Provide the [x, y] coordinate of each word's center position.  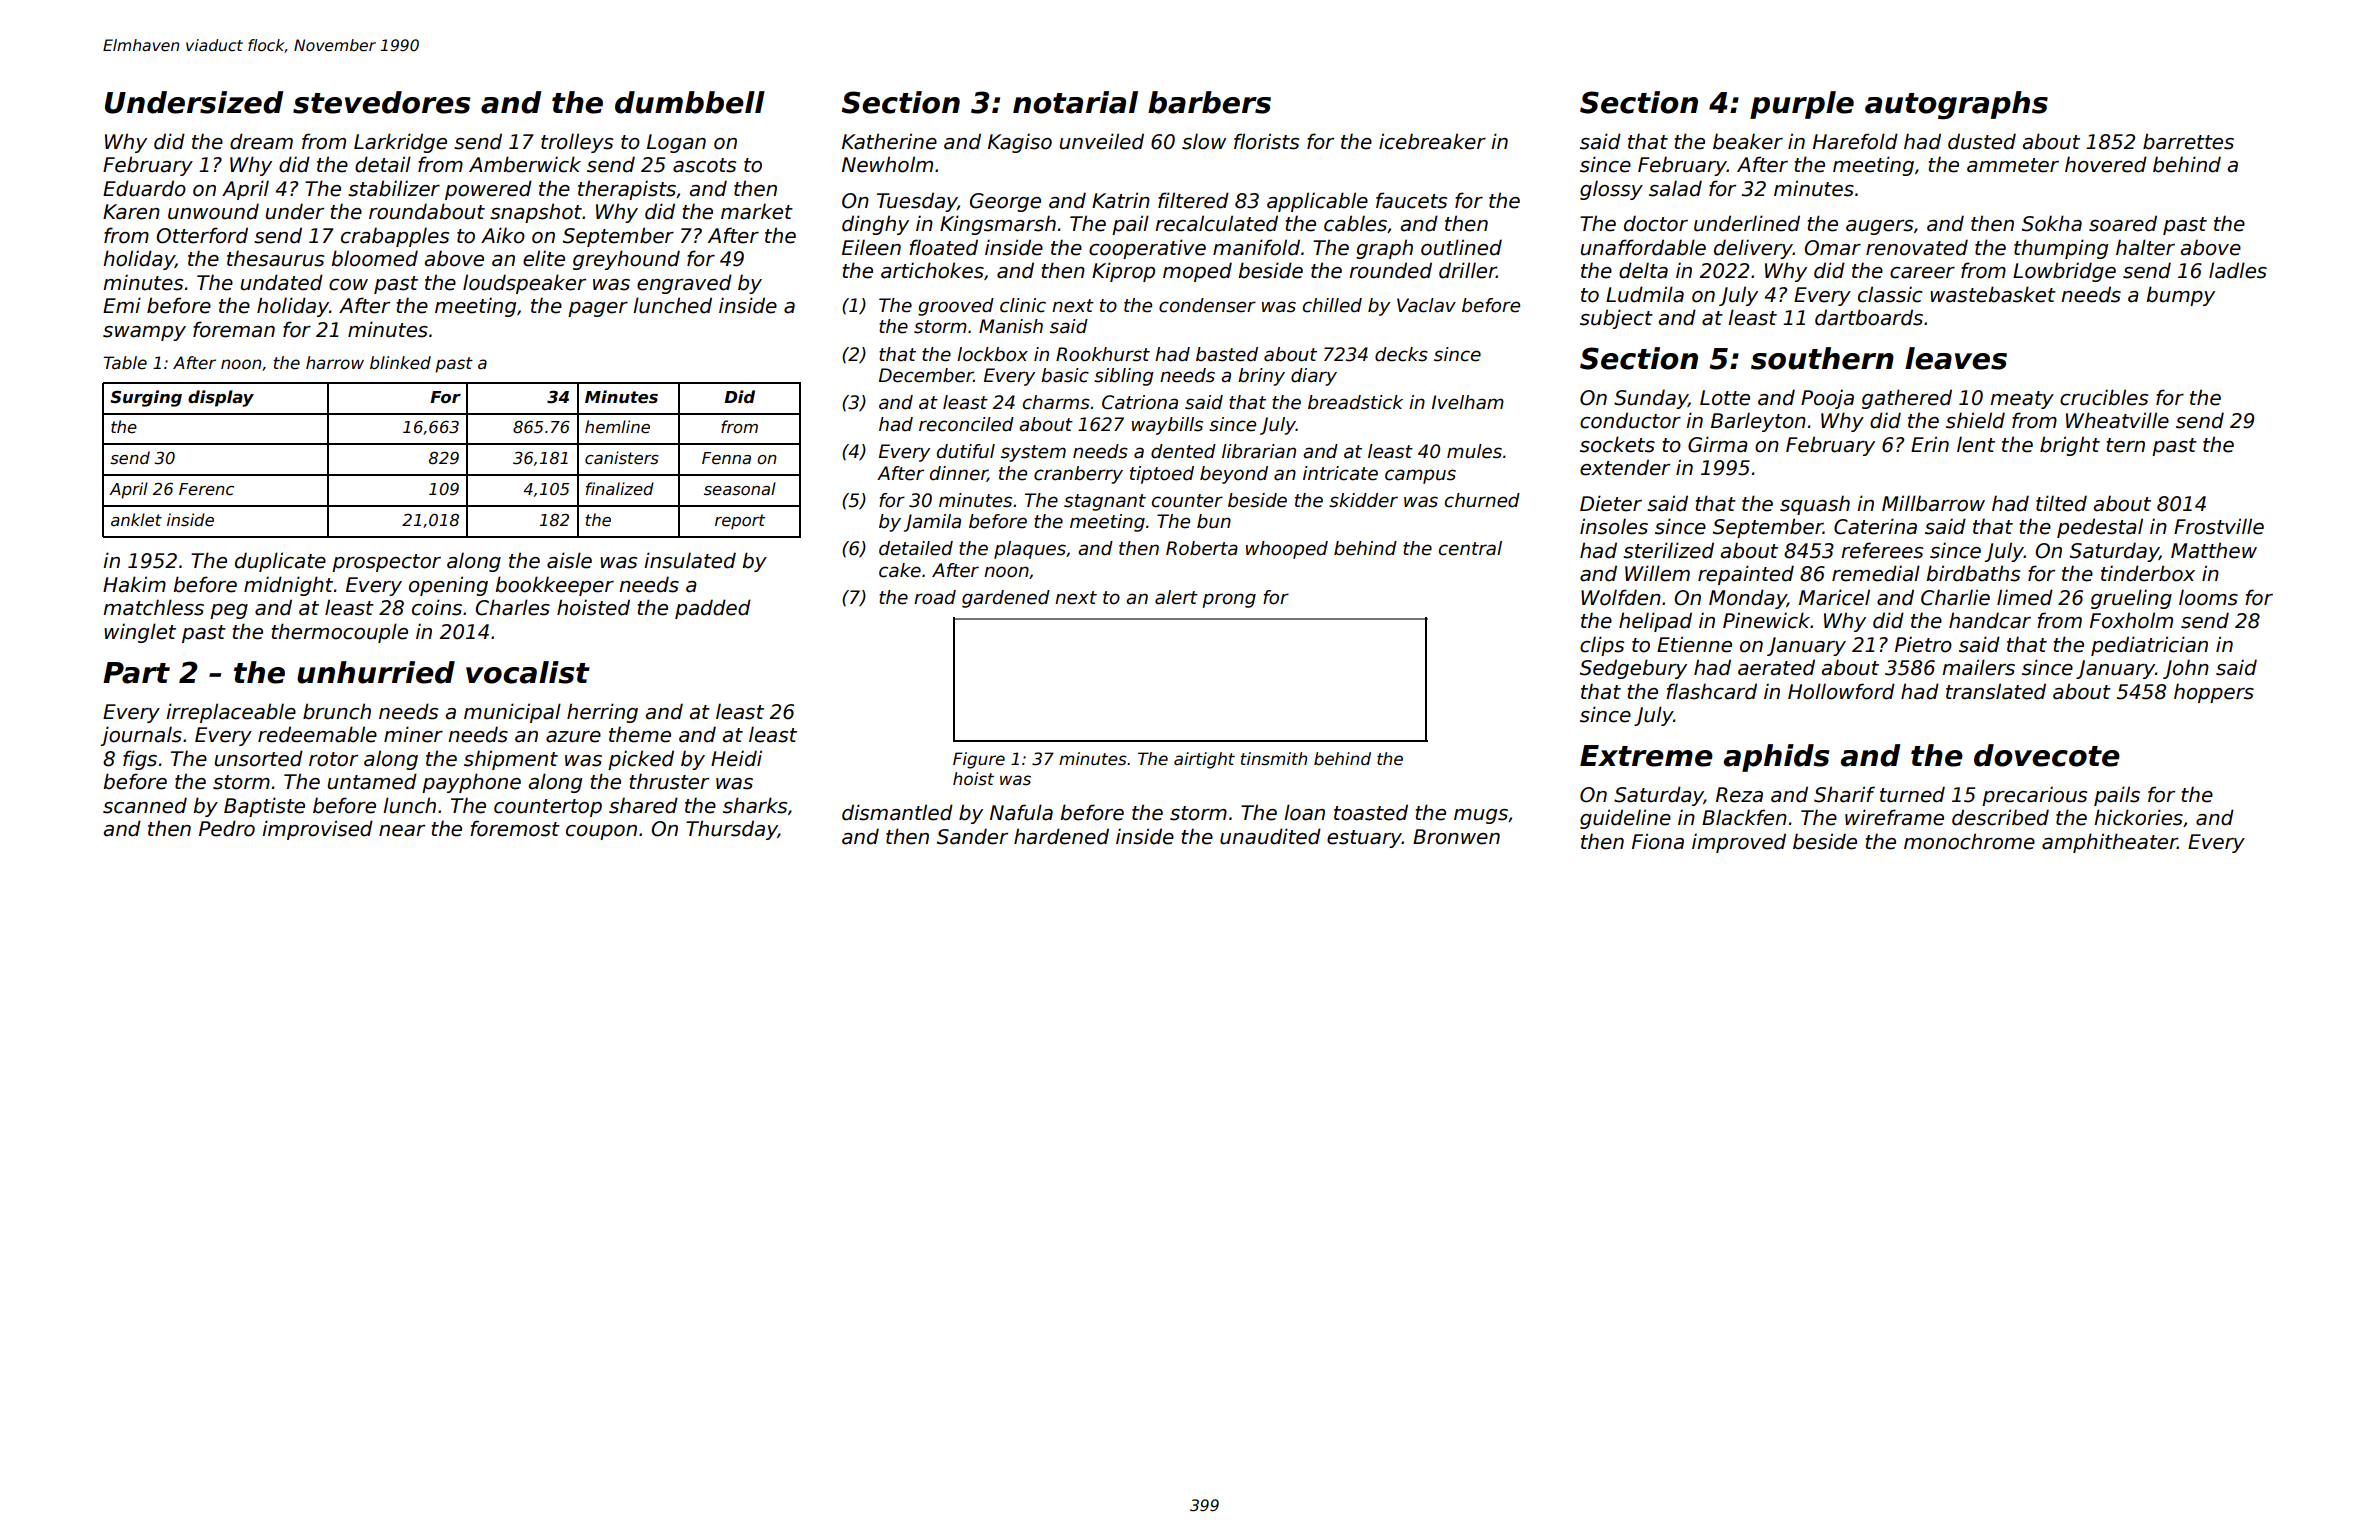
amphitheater [2110, 843]
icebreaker [1432, 141]
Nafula [1021, 812]
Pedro [227, 828]
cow [348, 285]
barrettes [2188, 141]
